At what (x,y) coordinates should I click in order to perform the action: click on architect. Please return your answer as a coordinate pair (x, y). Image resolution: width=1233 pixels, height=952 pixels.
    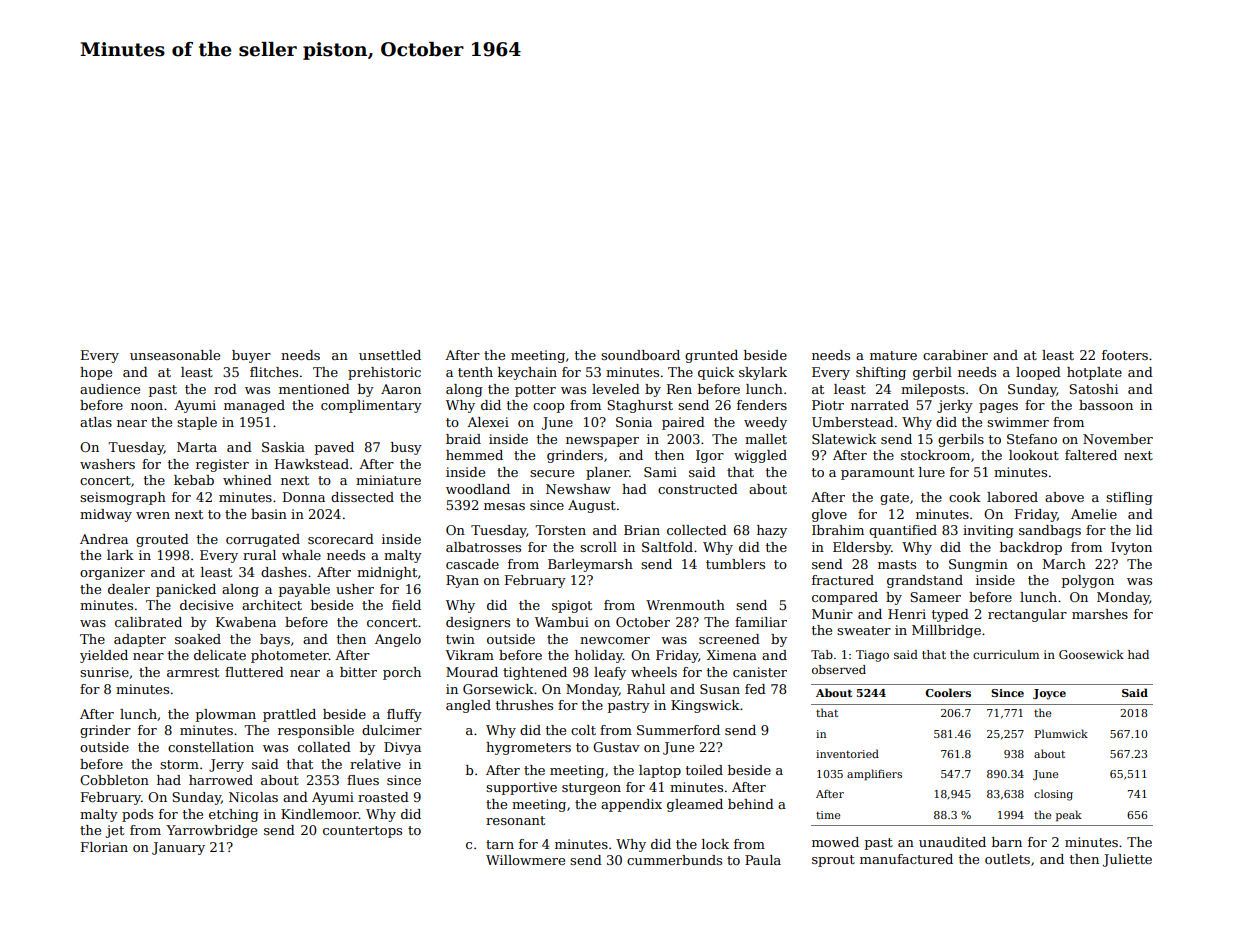
    Looking at the image, I should click on (272, 605).
